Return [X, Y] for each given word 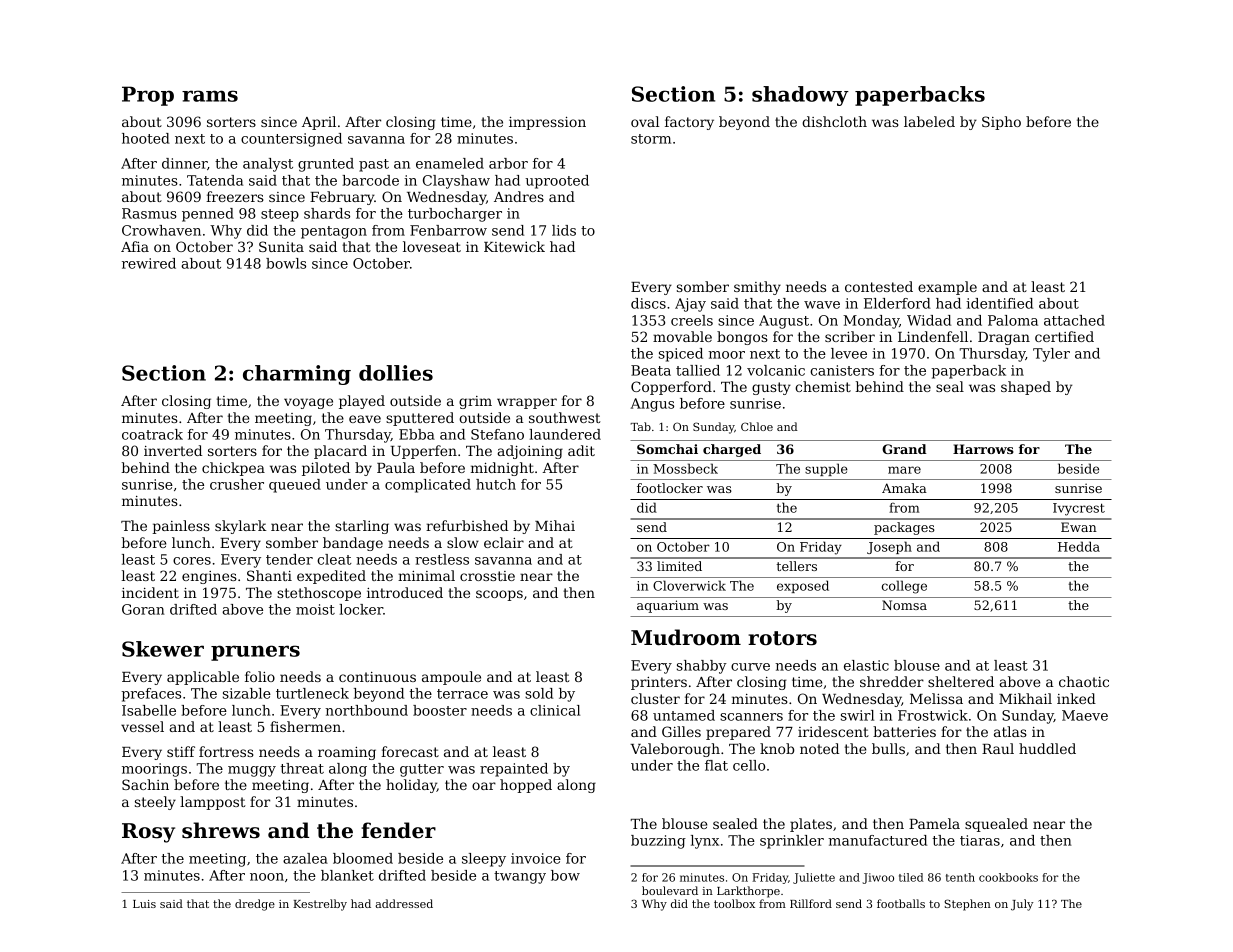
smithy [757, 288]
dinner [184, 163]
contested [879, 286]
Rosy [148, 833]
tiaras [980, 840]
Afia [135, 246]
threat [302, 768]
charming [297, 375]
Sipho [1001, 123]
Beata [651, 370]
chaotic [1084, 681]
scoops [499, 595]
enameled [450, 163]
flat [716, 765]
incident [150, 592]
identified [999, 303]
